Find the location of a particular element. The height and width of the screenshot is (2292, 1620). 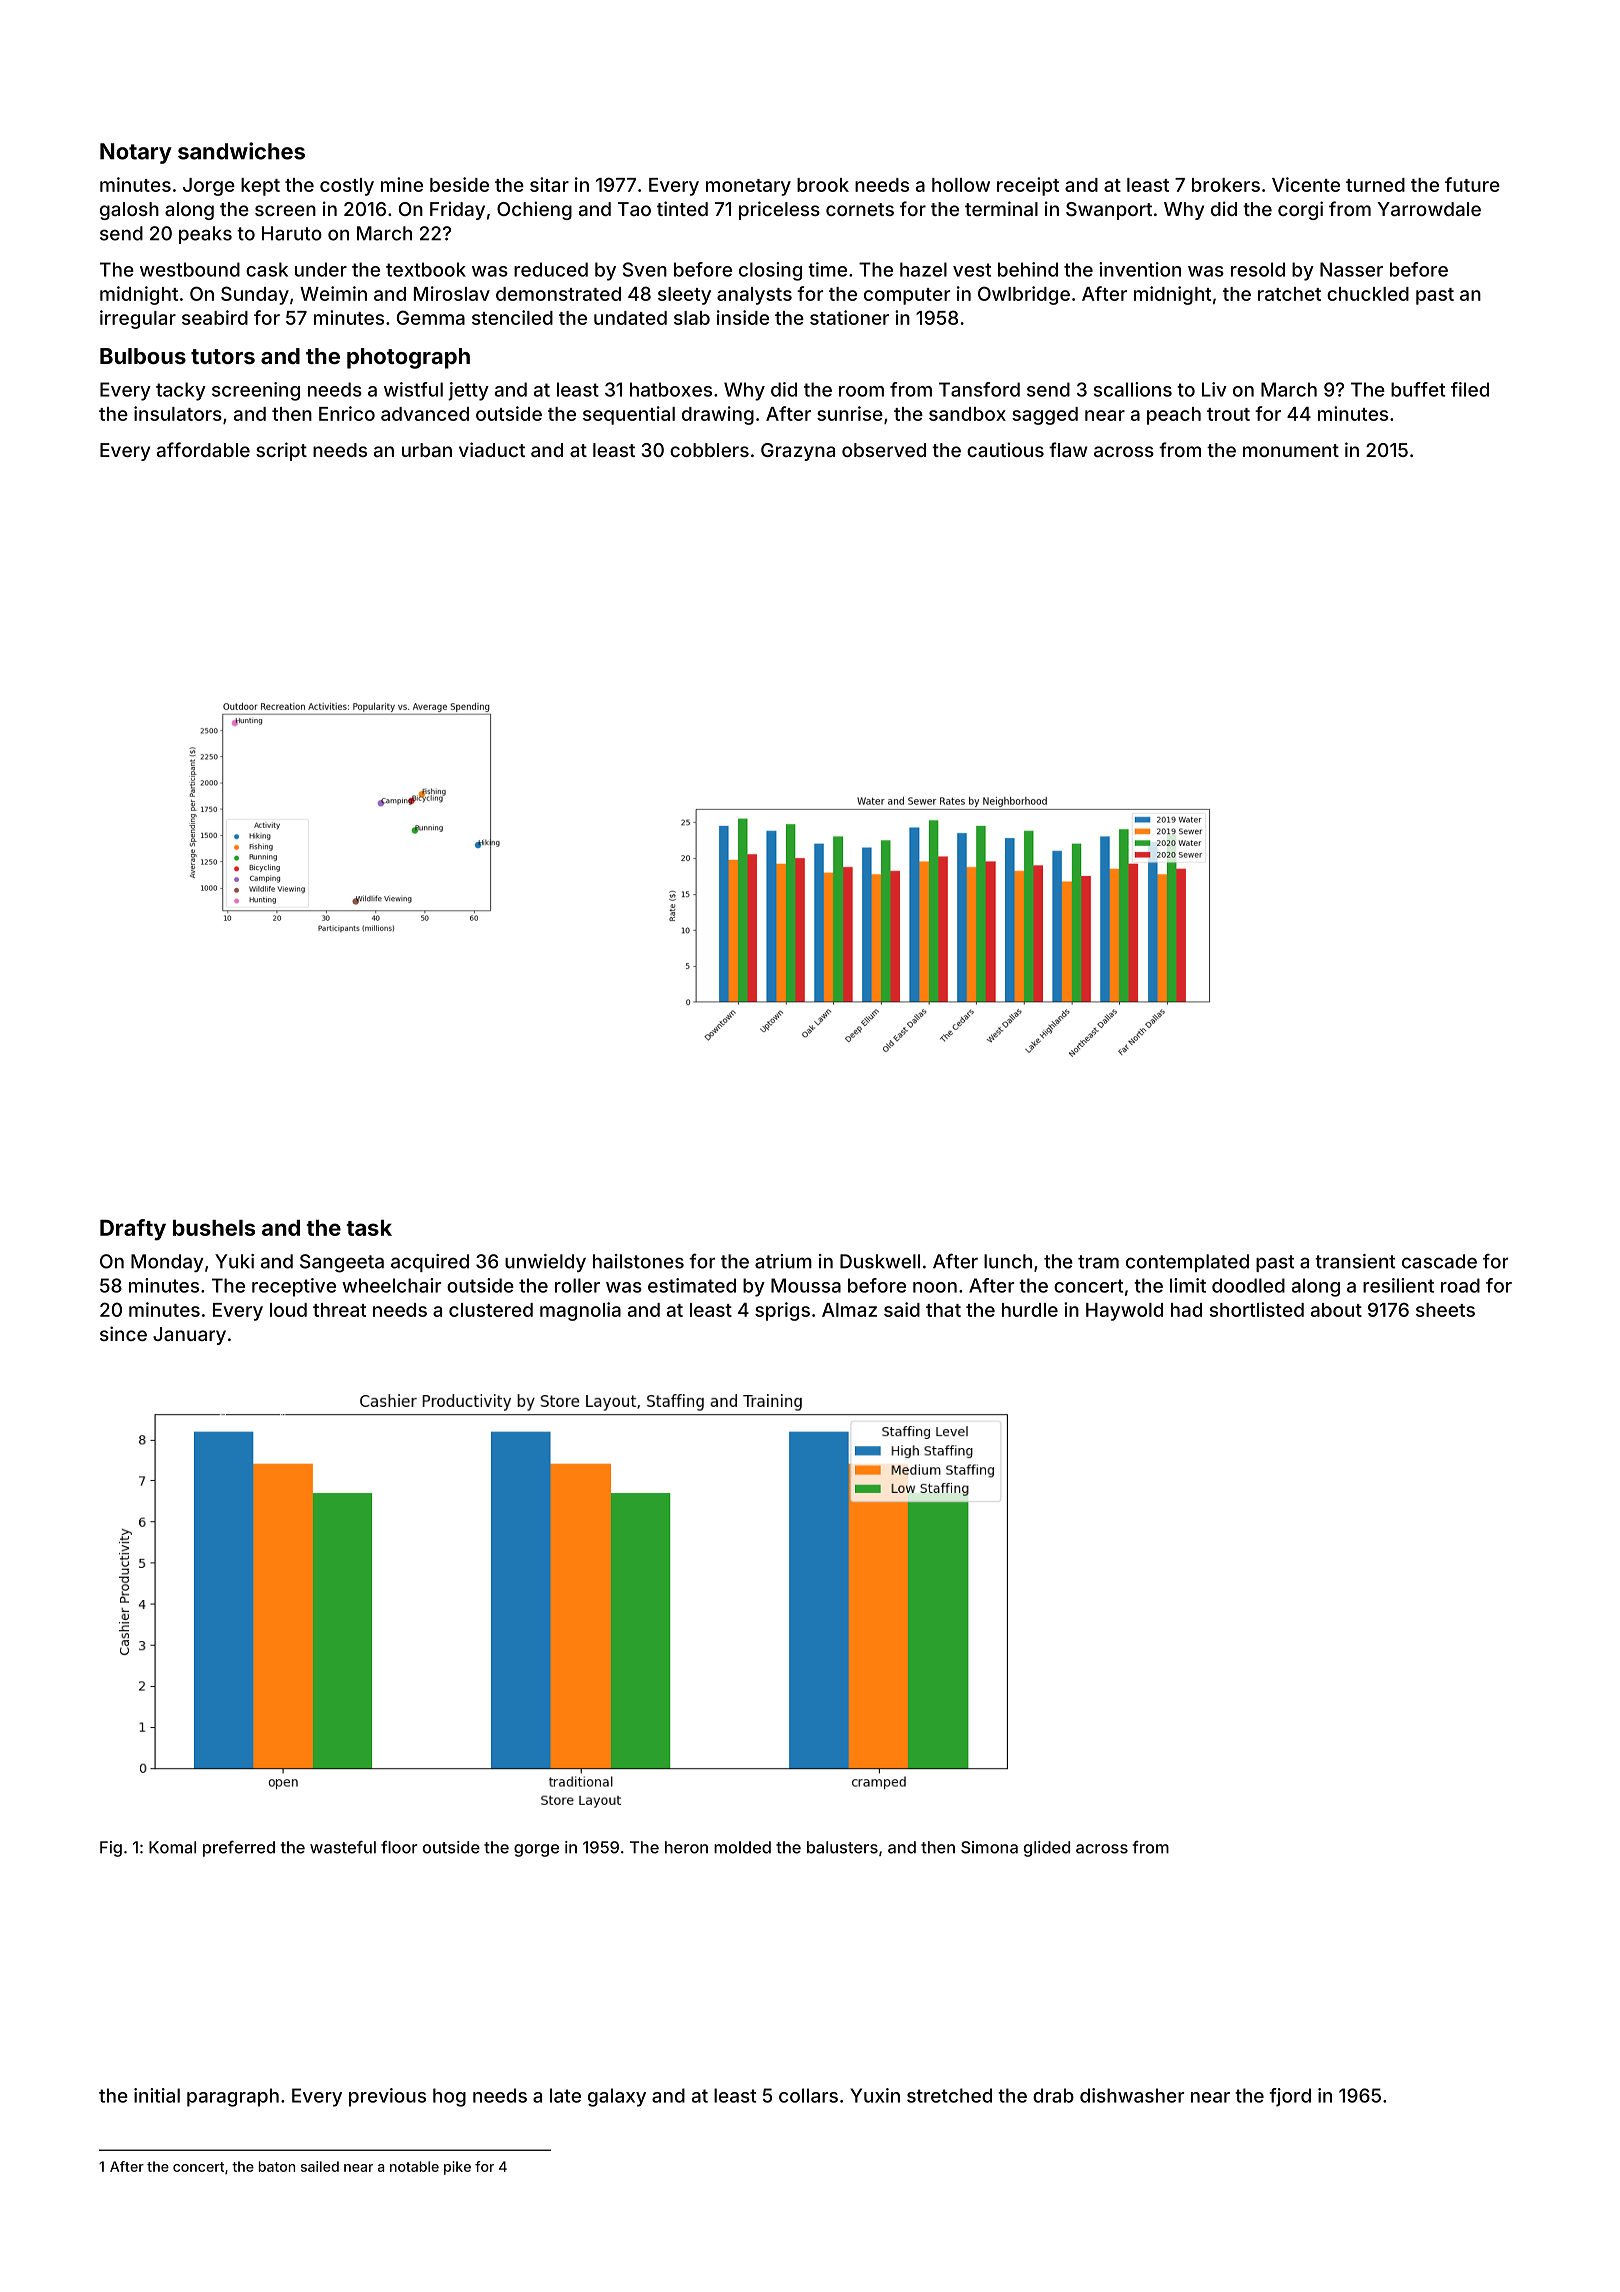

cask is located at coordinates (267, 269).
